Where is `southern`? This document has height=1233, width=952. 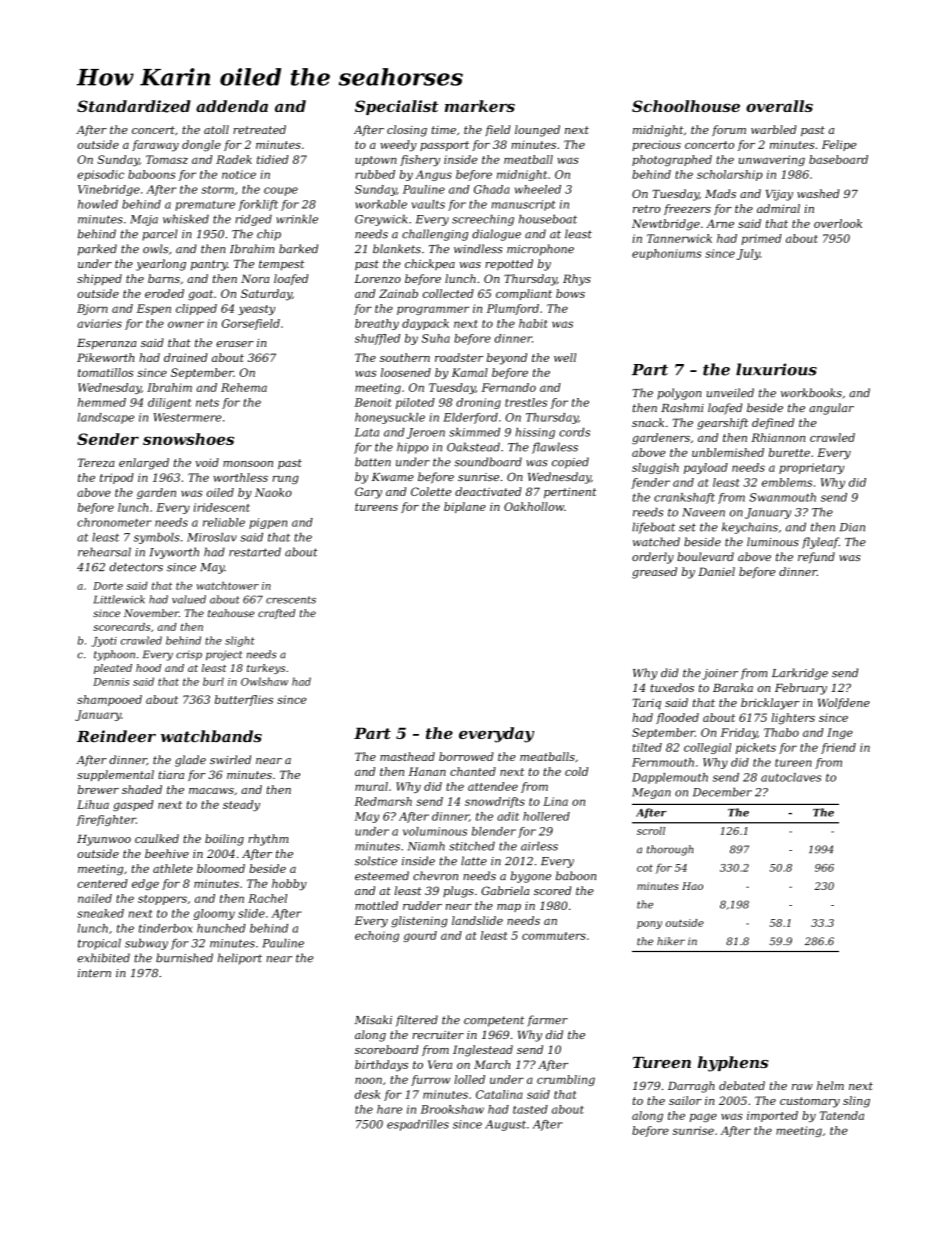 southern is located at coordinates (405, 357).
